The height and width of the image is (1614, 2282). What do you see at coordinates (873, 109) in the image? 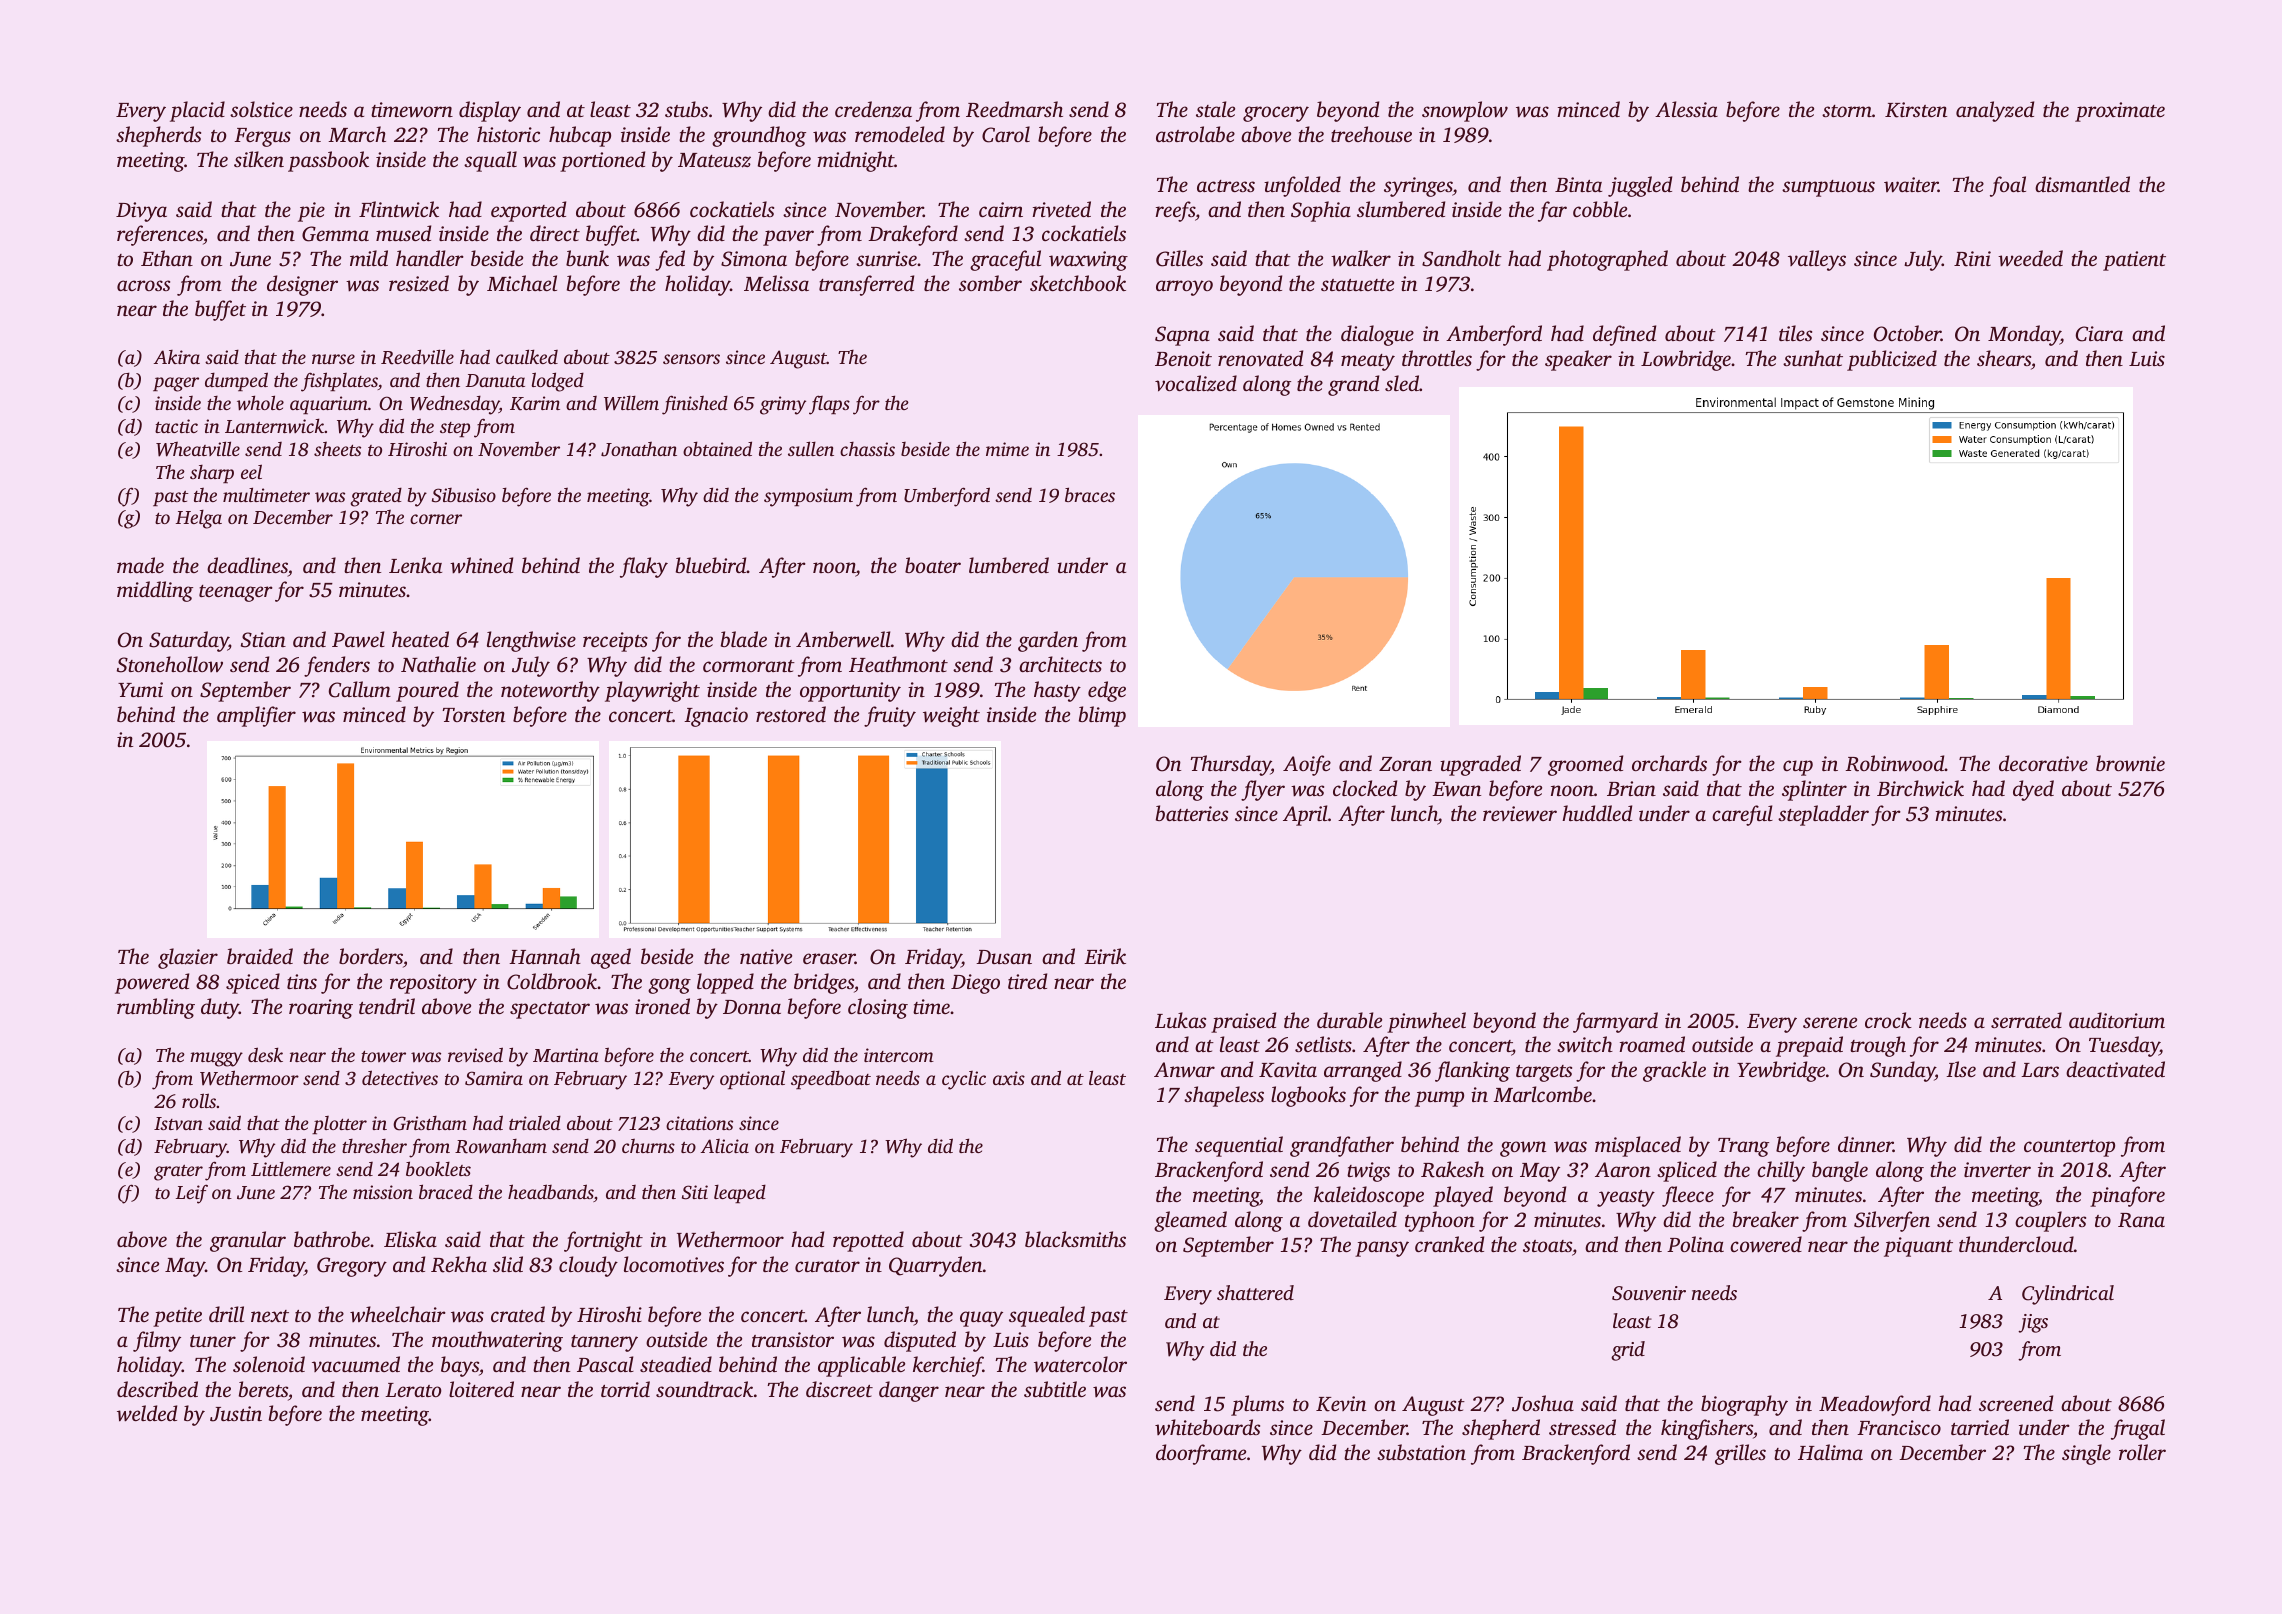
I see `credenza` at bounding box center [873, 109].
